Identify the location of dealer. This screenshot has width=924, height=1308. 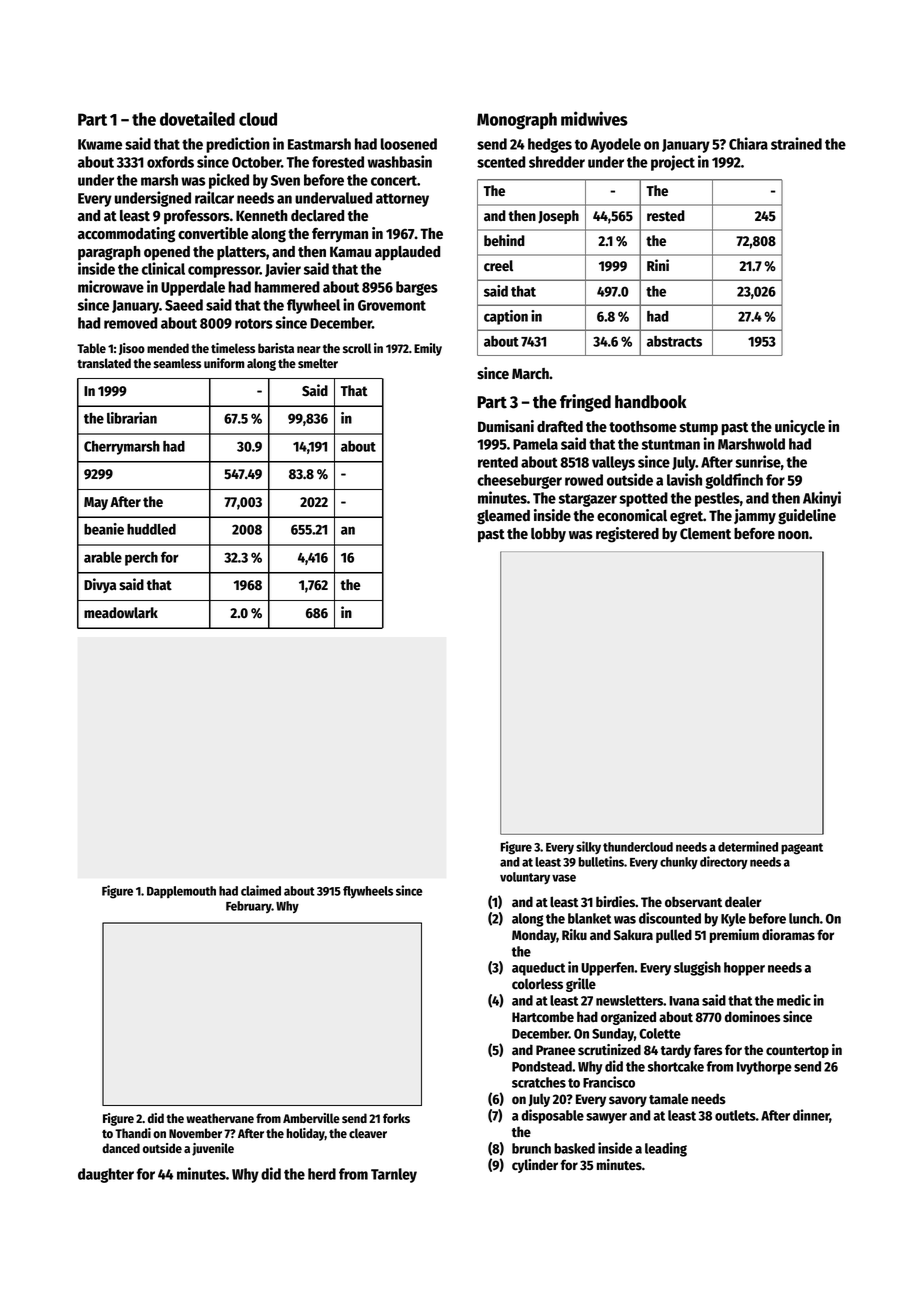
(743, 901).
